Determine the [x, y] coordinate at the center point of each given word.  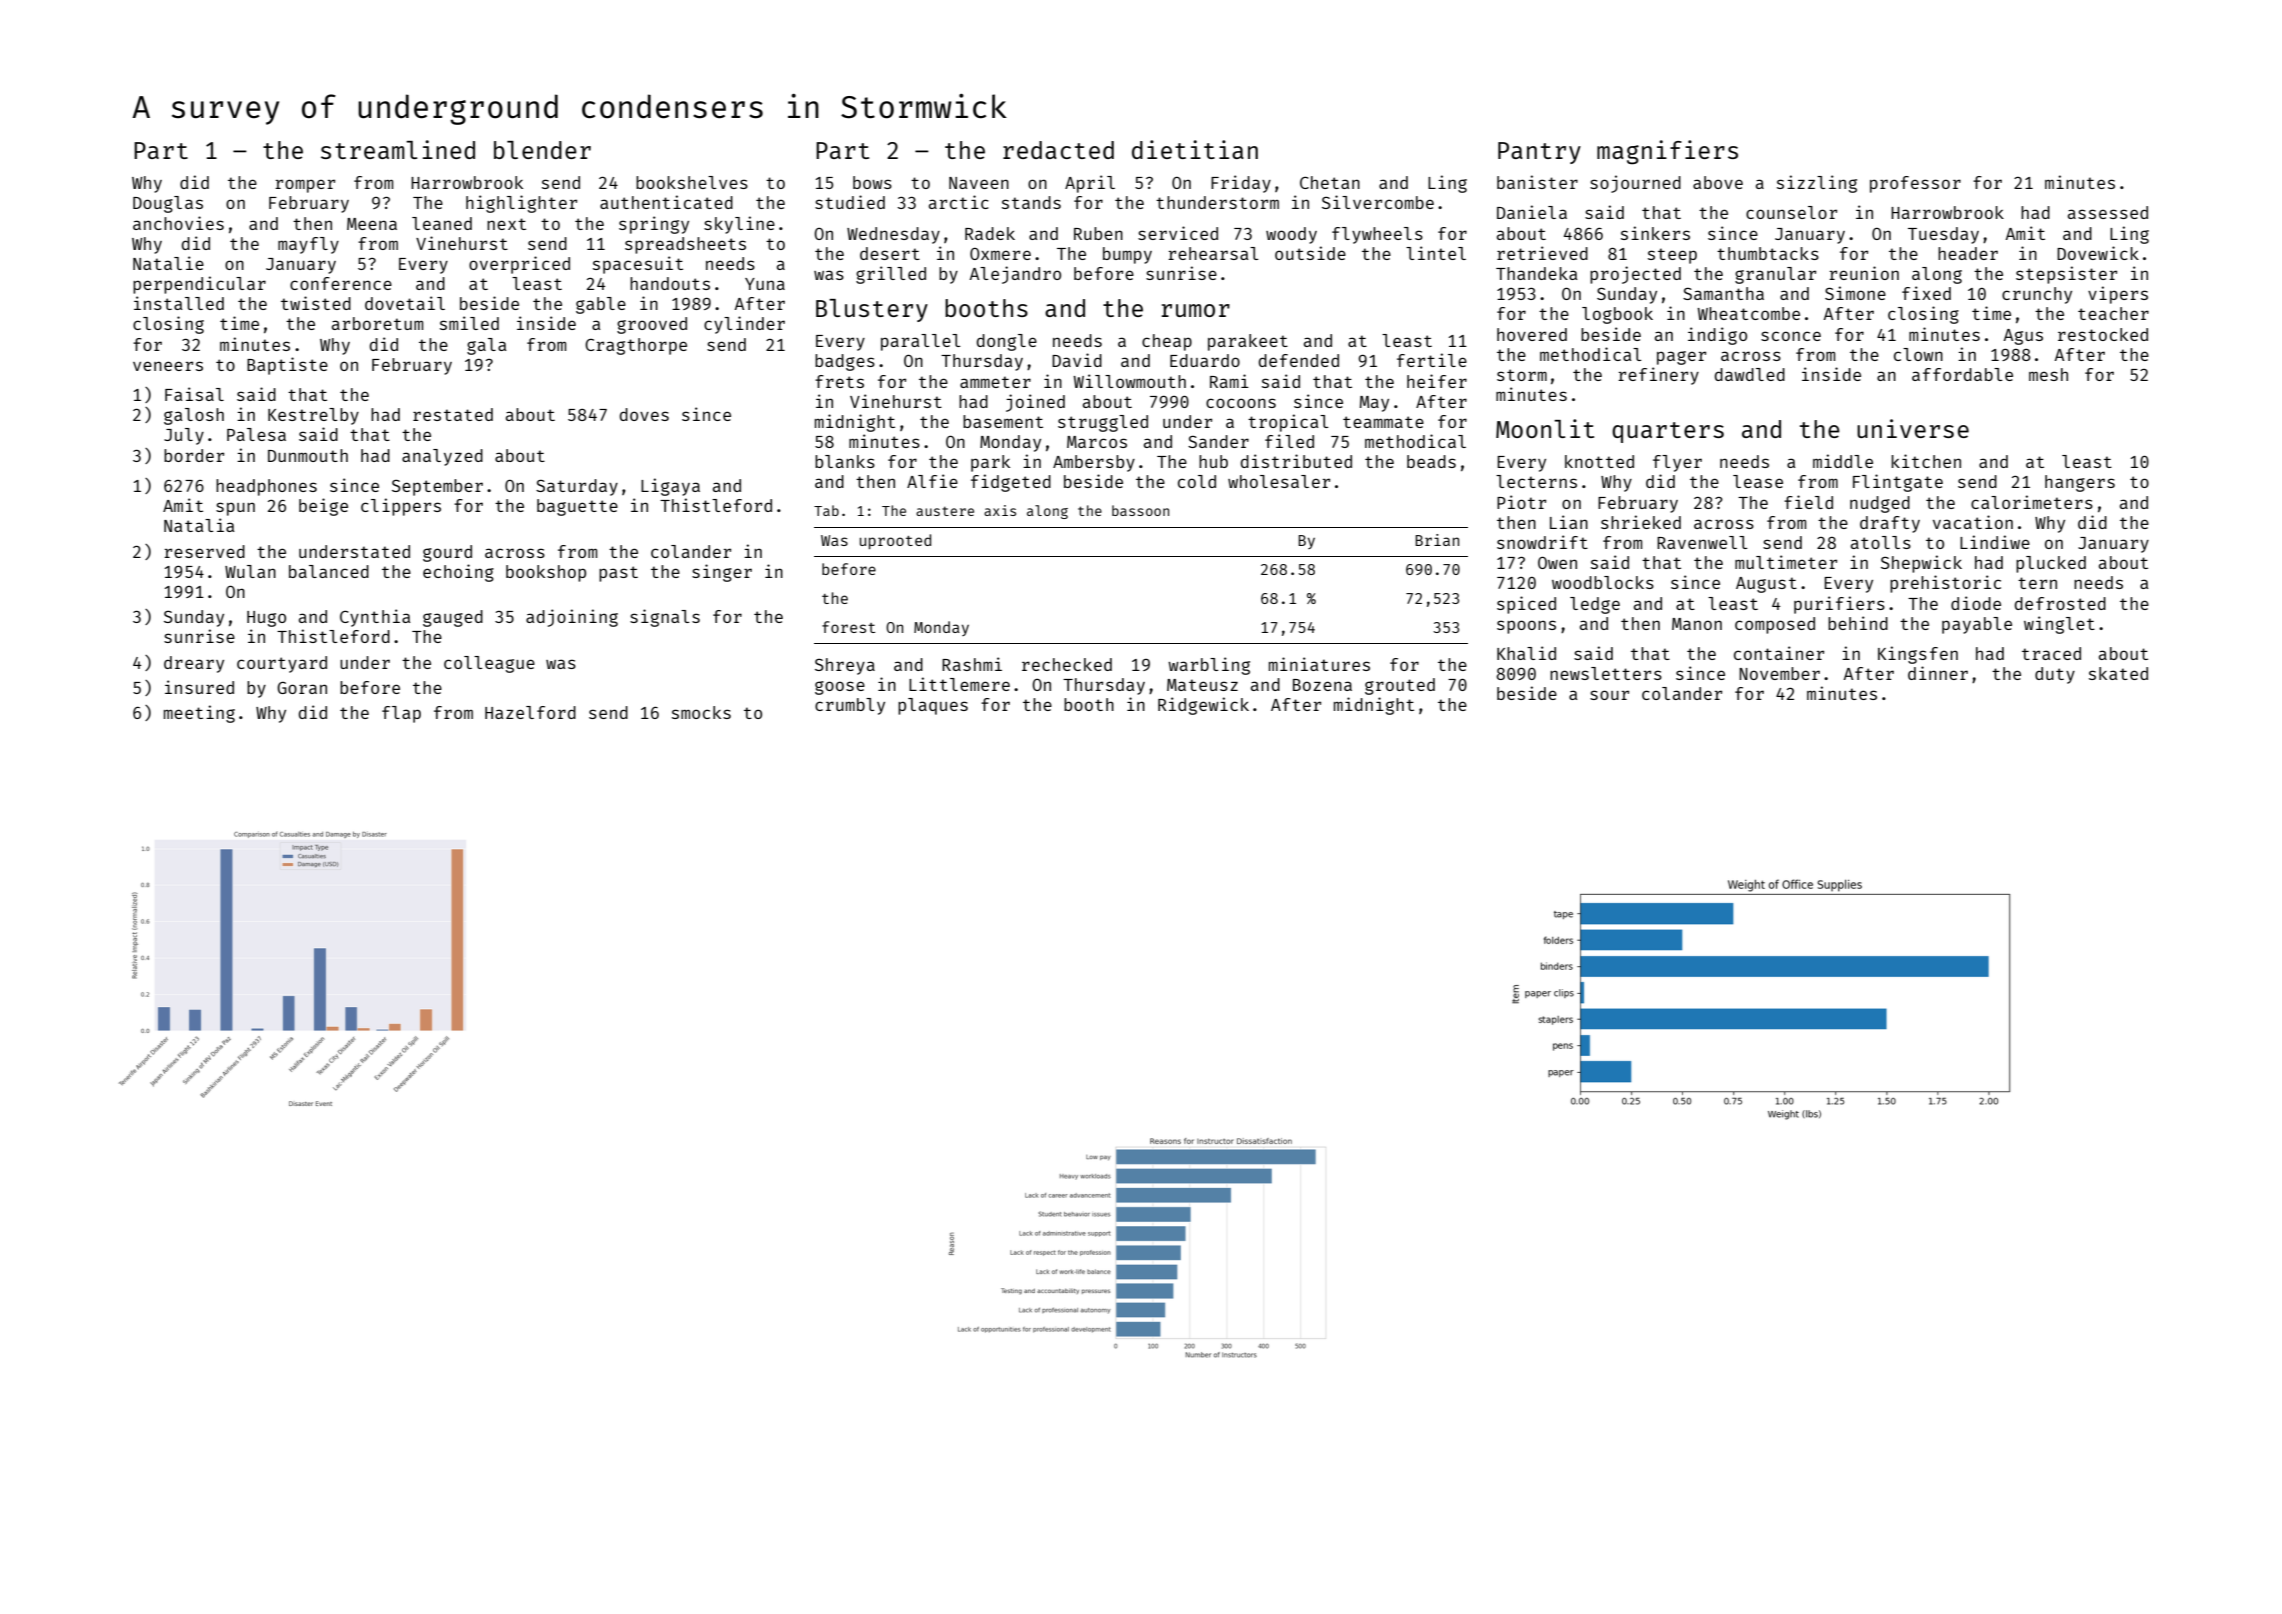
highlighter [521, 204]
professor [1915, 184]
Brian [1437, 540]
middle [1843, 461]
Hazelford [530, 712]
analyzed [442, 457]
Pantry [1539, 153]
